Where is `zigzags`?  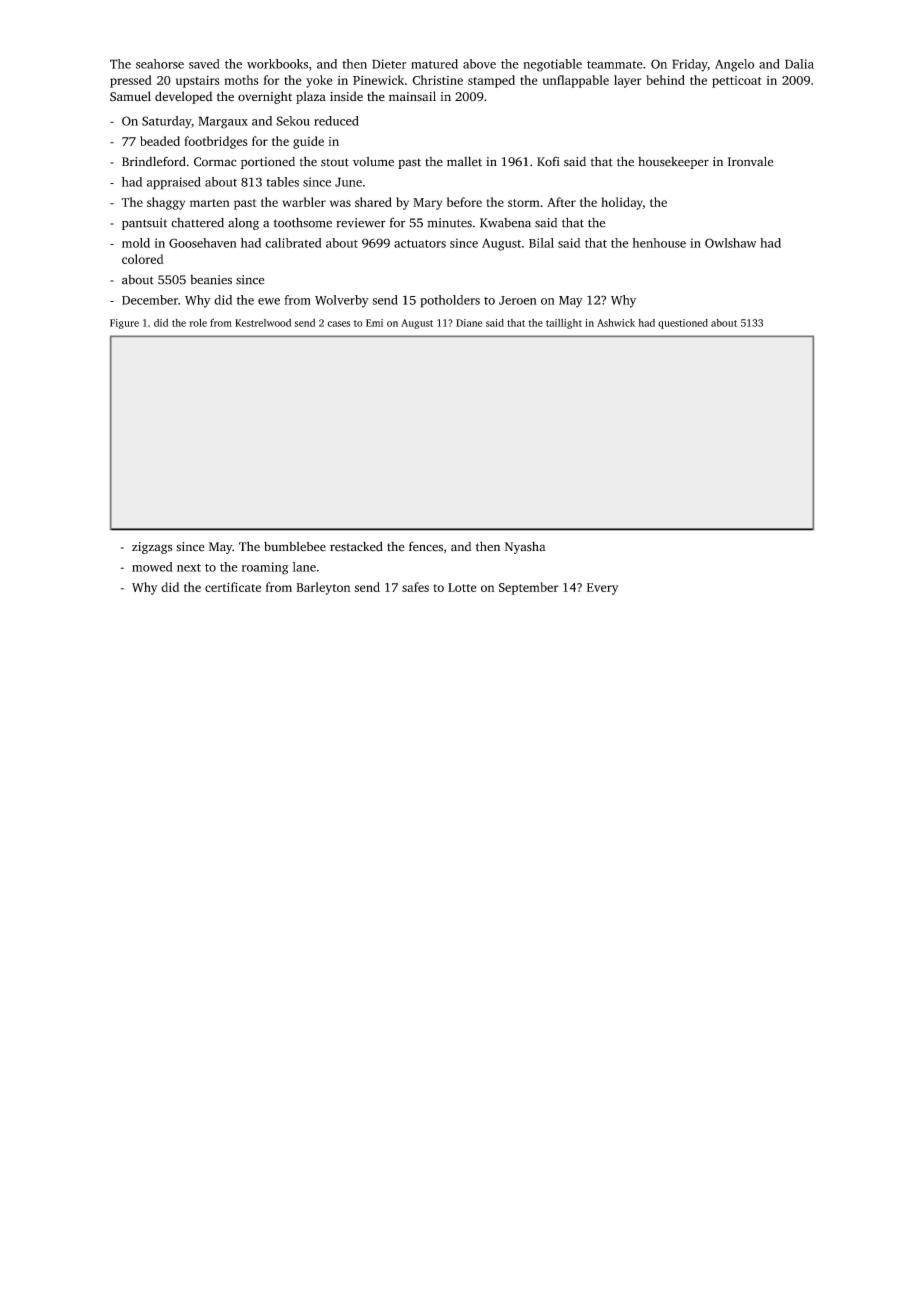
zigzags is located at coordinates (152, 548).
